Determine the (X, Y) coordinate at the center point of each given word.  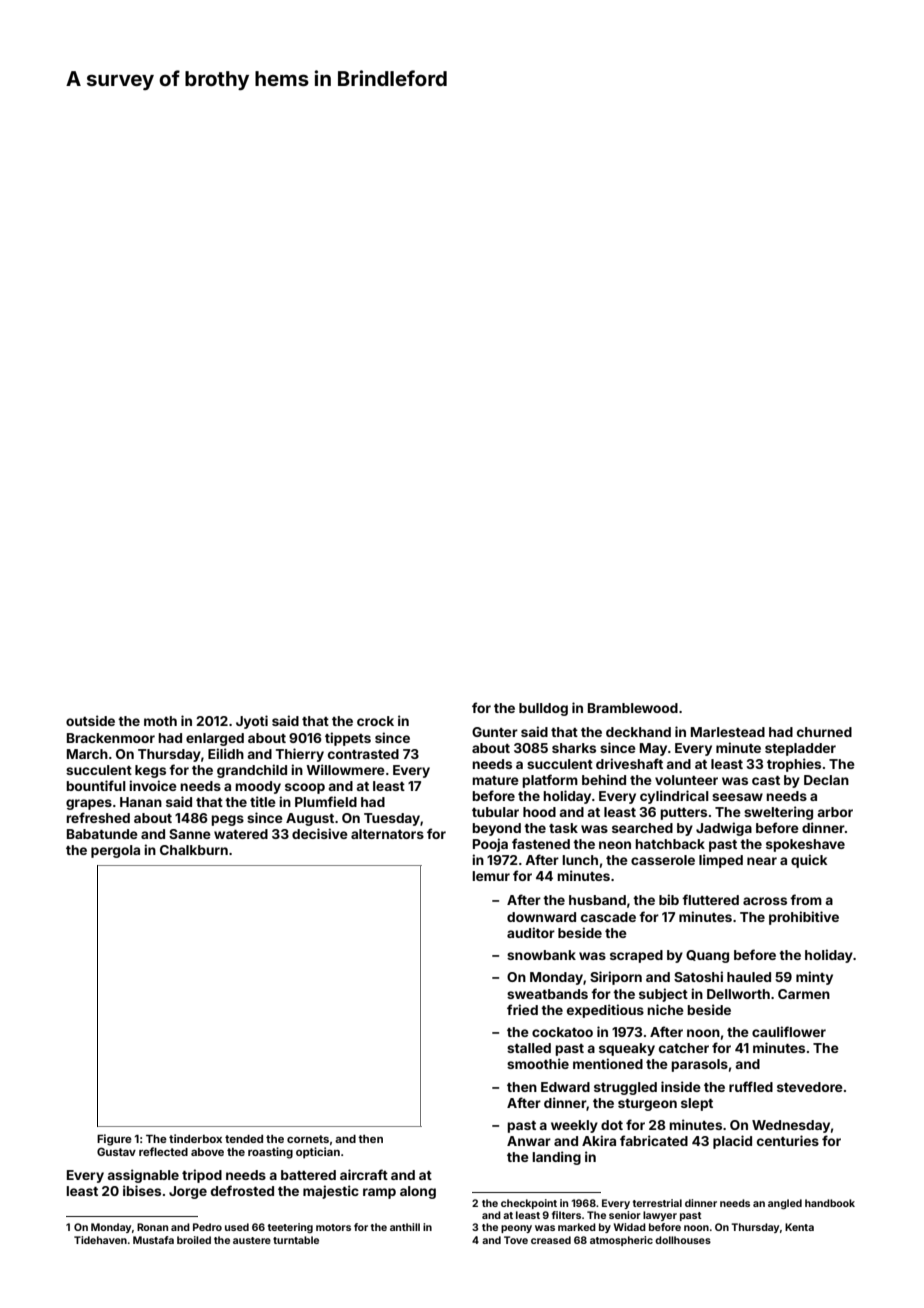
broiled (194, 1240)
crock (375, 721)
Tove (516, 1240)
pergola (115, 851)
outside (90, 720)
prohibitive (804, 918)
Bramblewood (633, 708)
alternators (387, 834)
